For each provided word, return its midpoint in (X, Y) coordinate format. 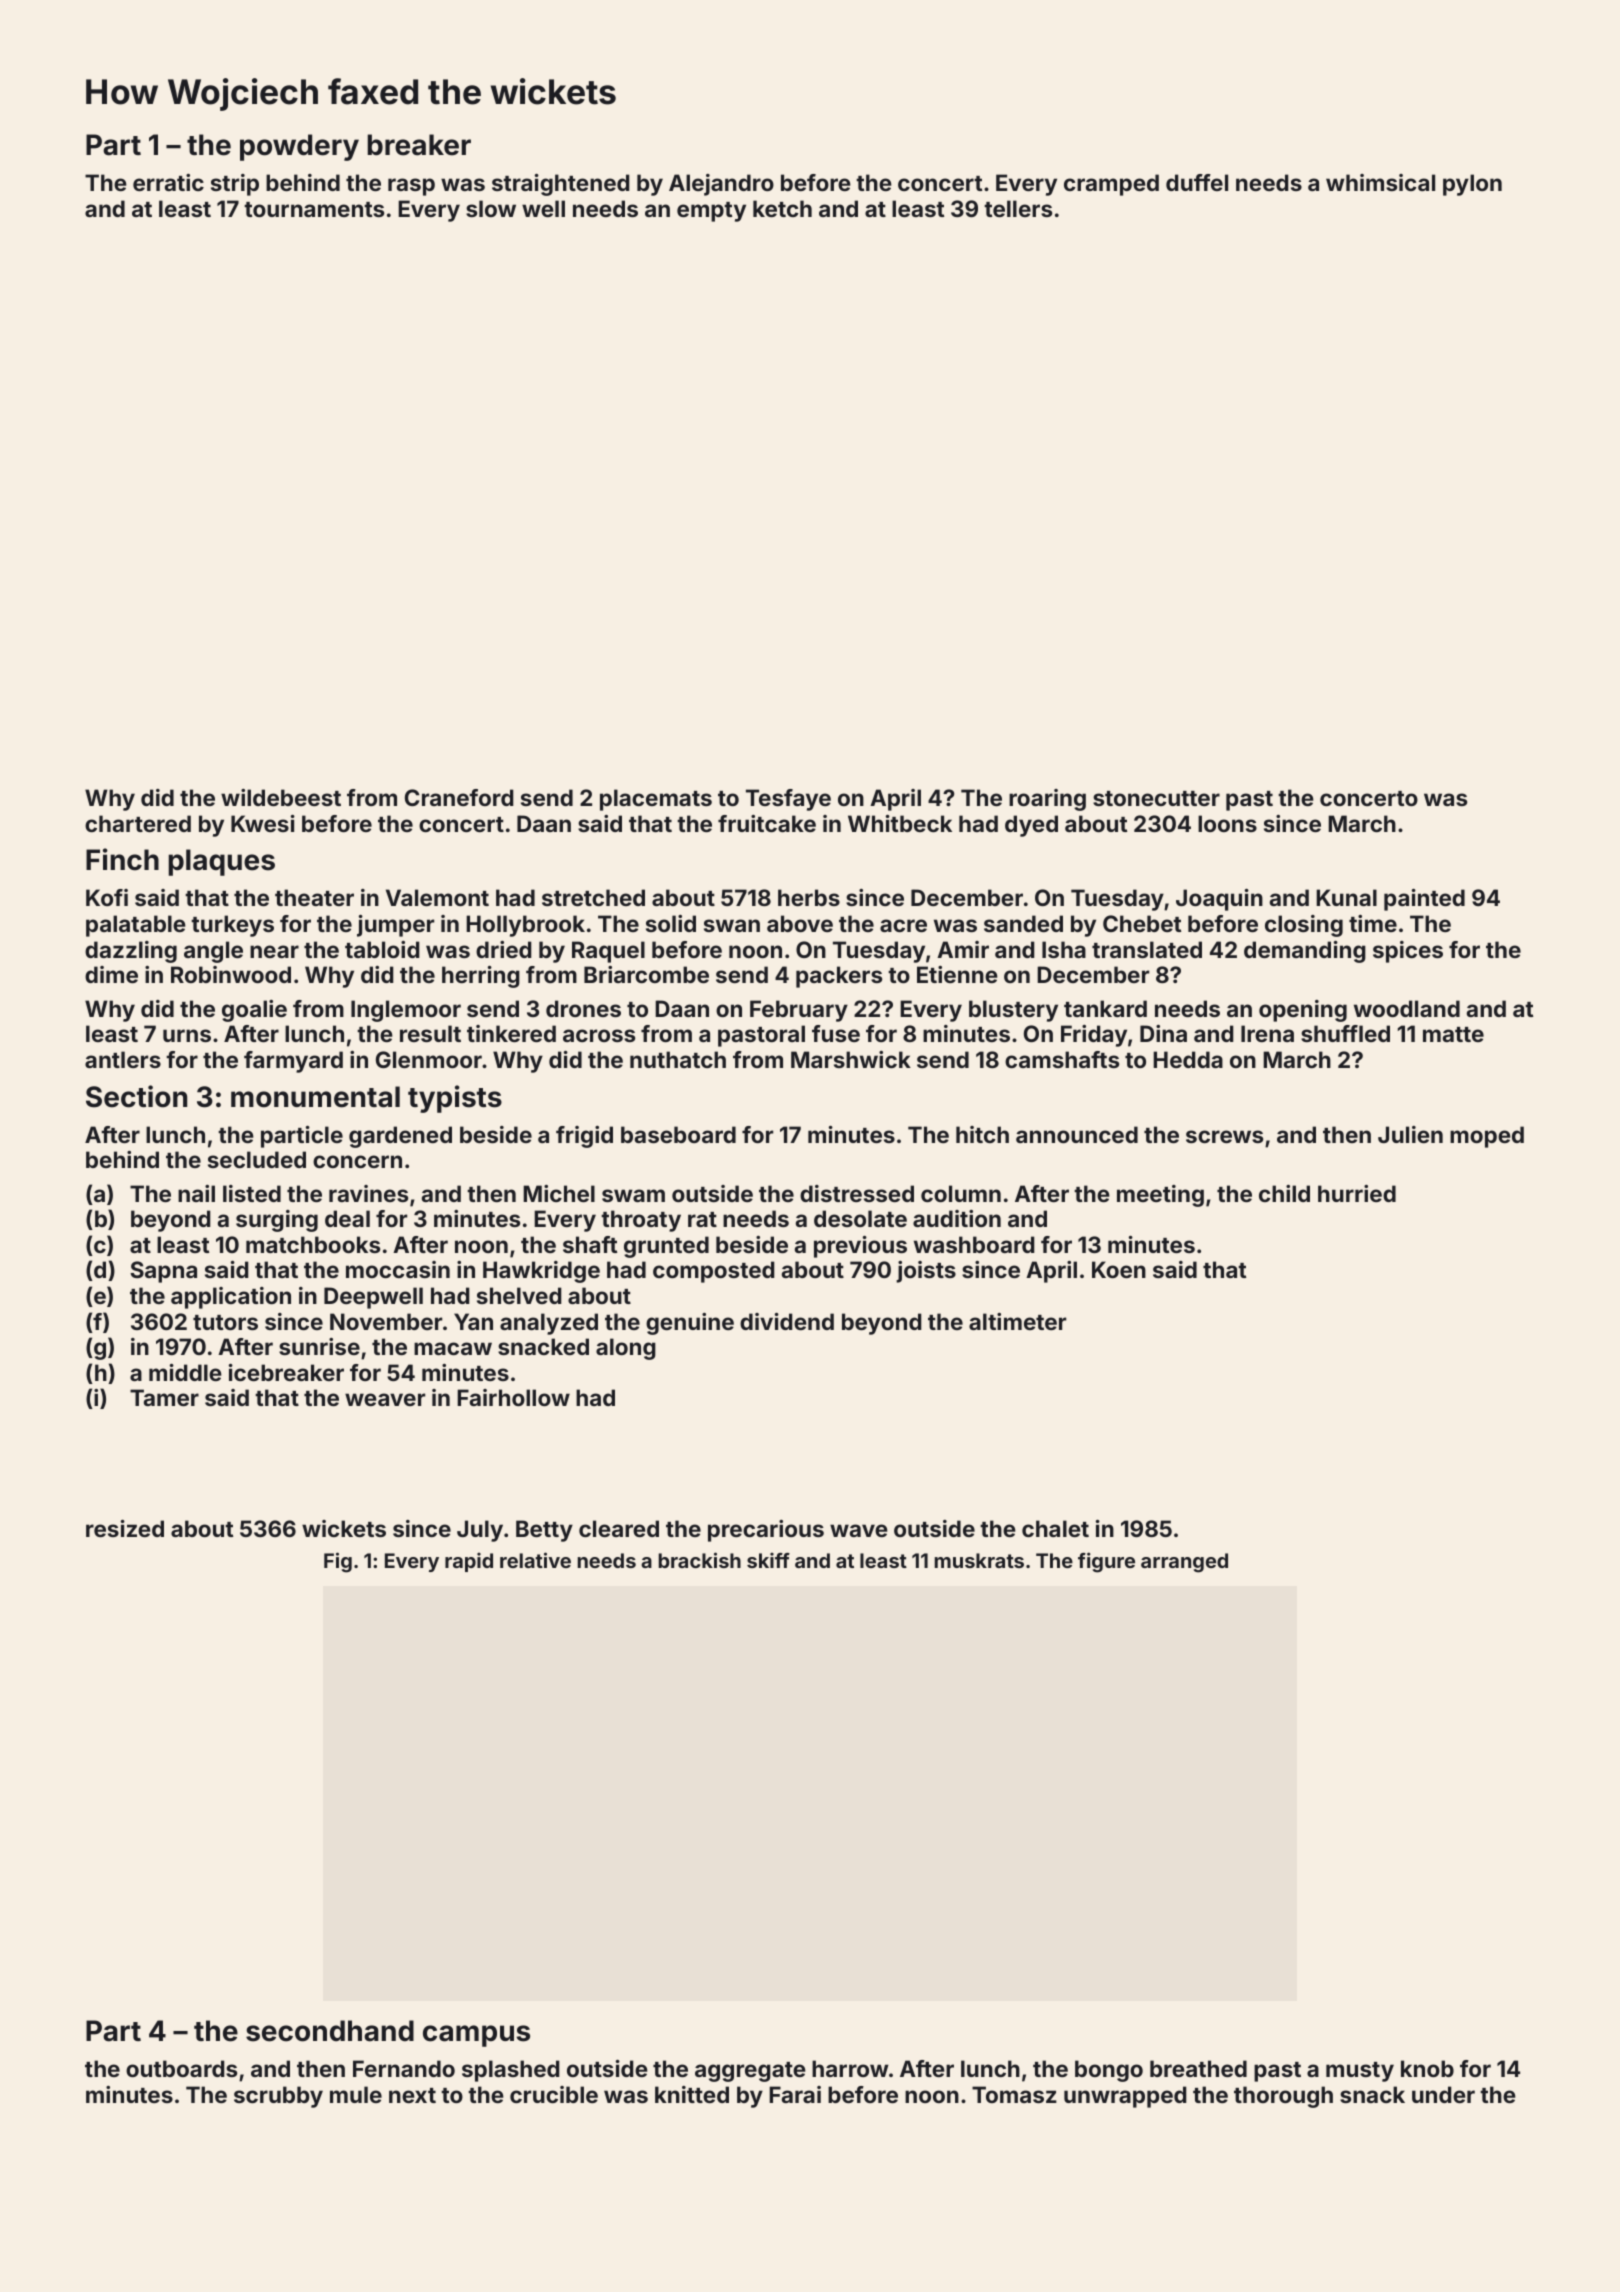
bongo (1109, 2071)
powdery (299, 147)
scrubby (278, 2097)
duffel (1197, 182)
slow (491, 208)
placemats (656, 800)
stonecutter (1156, 798)
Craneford (459, 797)
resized (125, 1528)
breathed (1198, 2068)
